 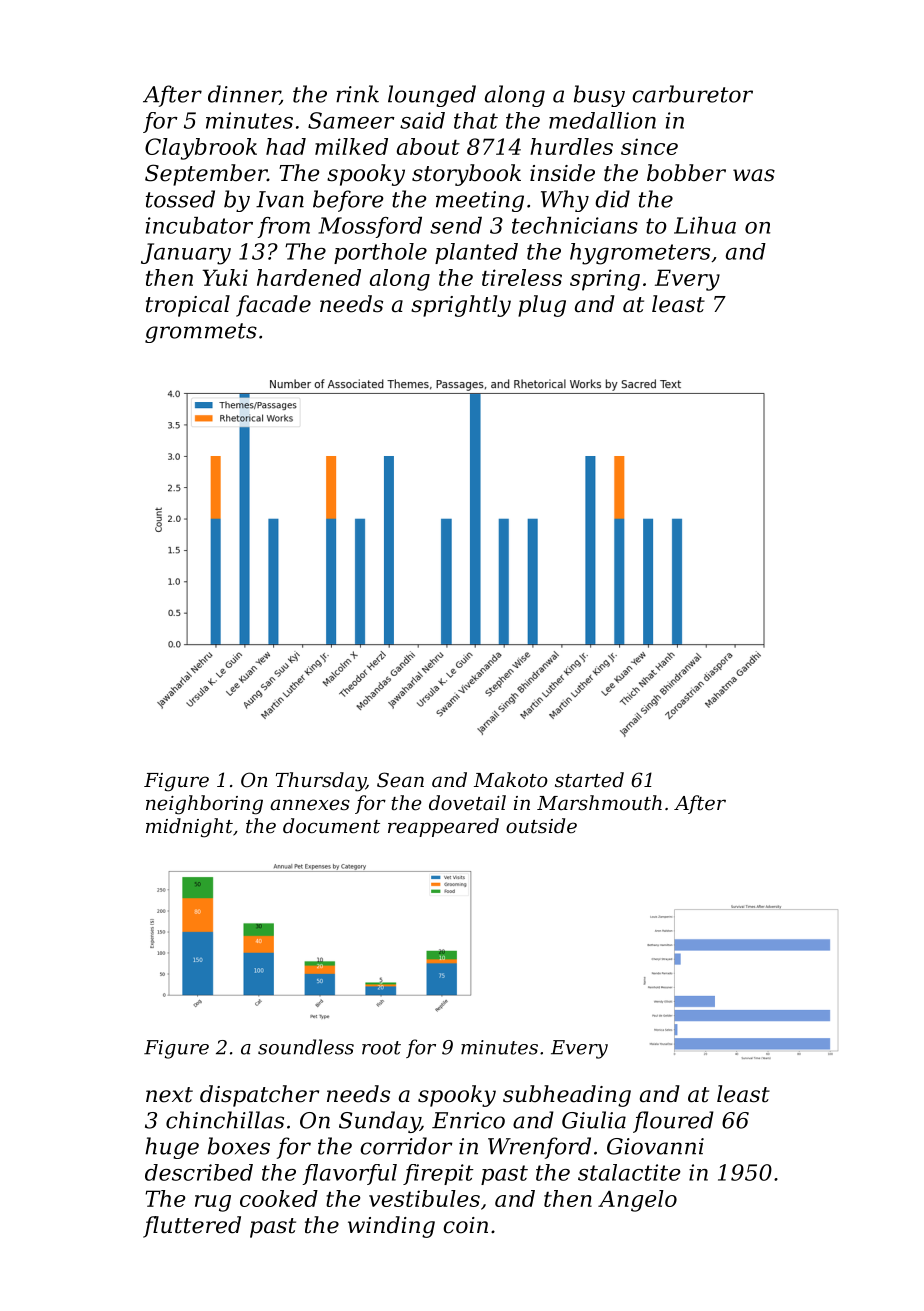 What do you see at coordinates (589, 780) in the page?
I see `started` at bounding box center [589, 780].
